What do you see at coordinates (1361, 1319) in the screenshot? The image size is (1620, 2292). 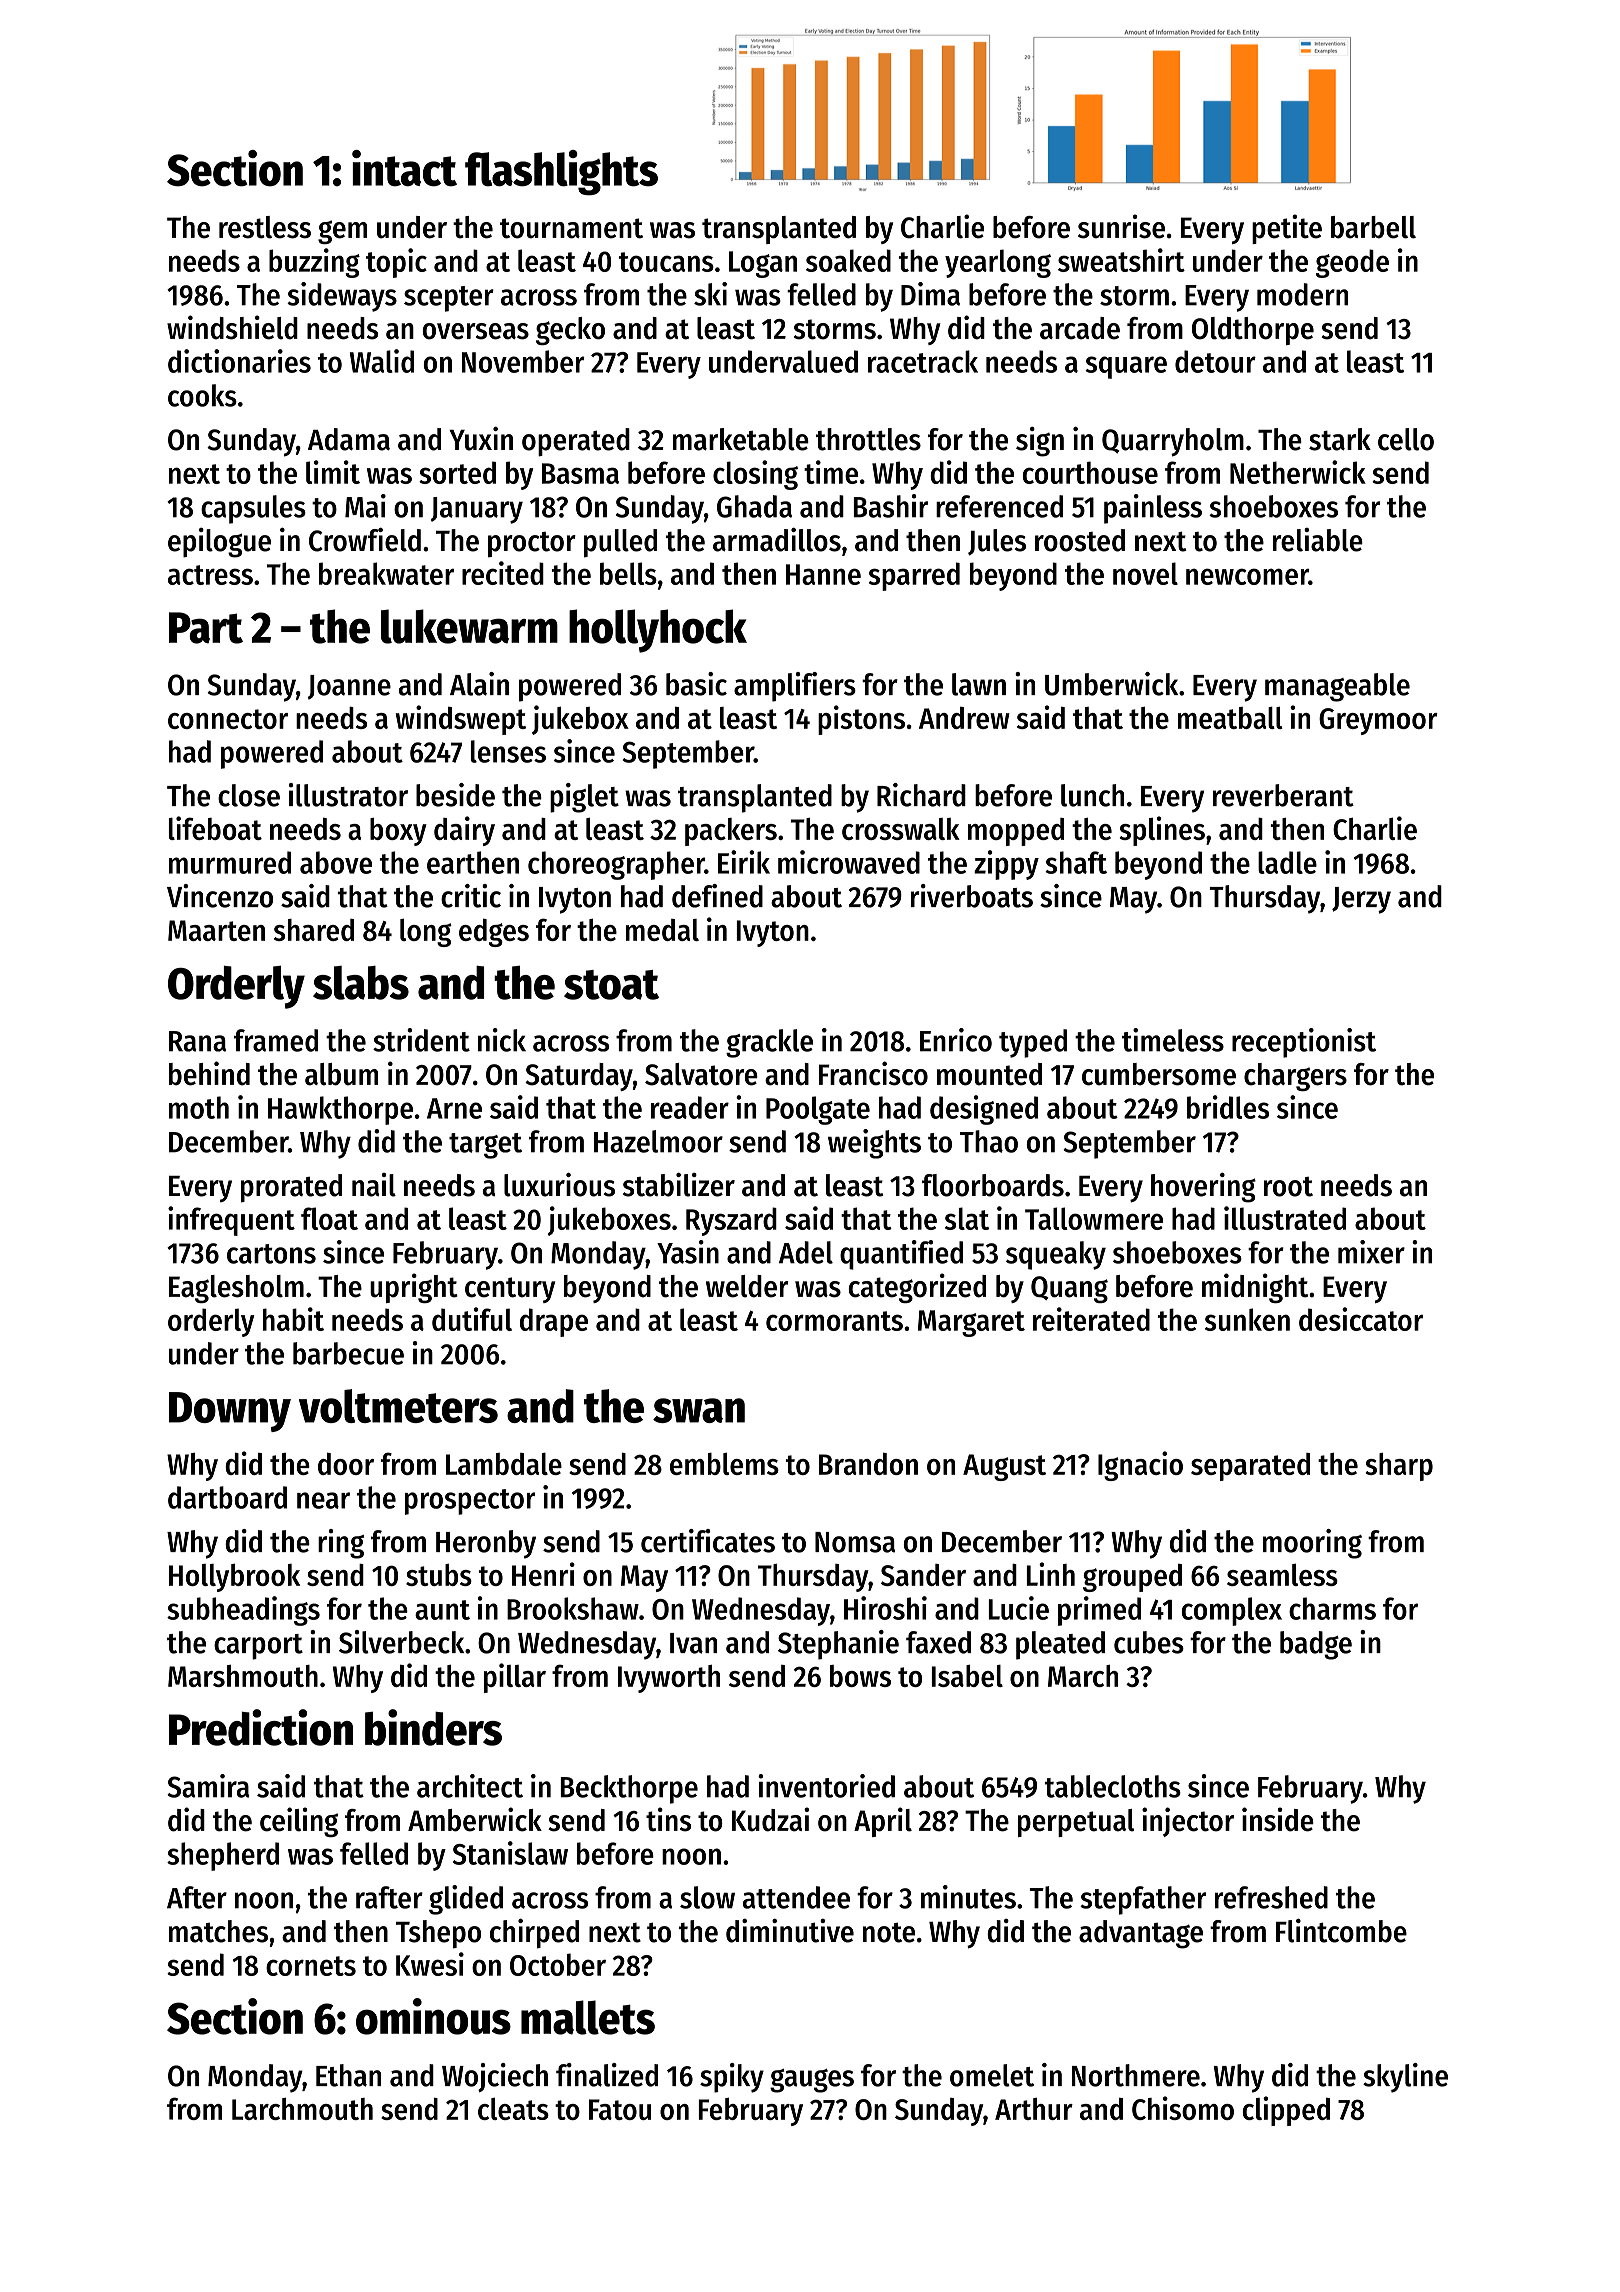 I see `desiccator` at bounding box center [1361, 1319].
